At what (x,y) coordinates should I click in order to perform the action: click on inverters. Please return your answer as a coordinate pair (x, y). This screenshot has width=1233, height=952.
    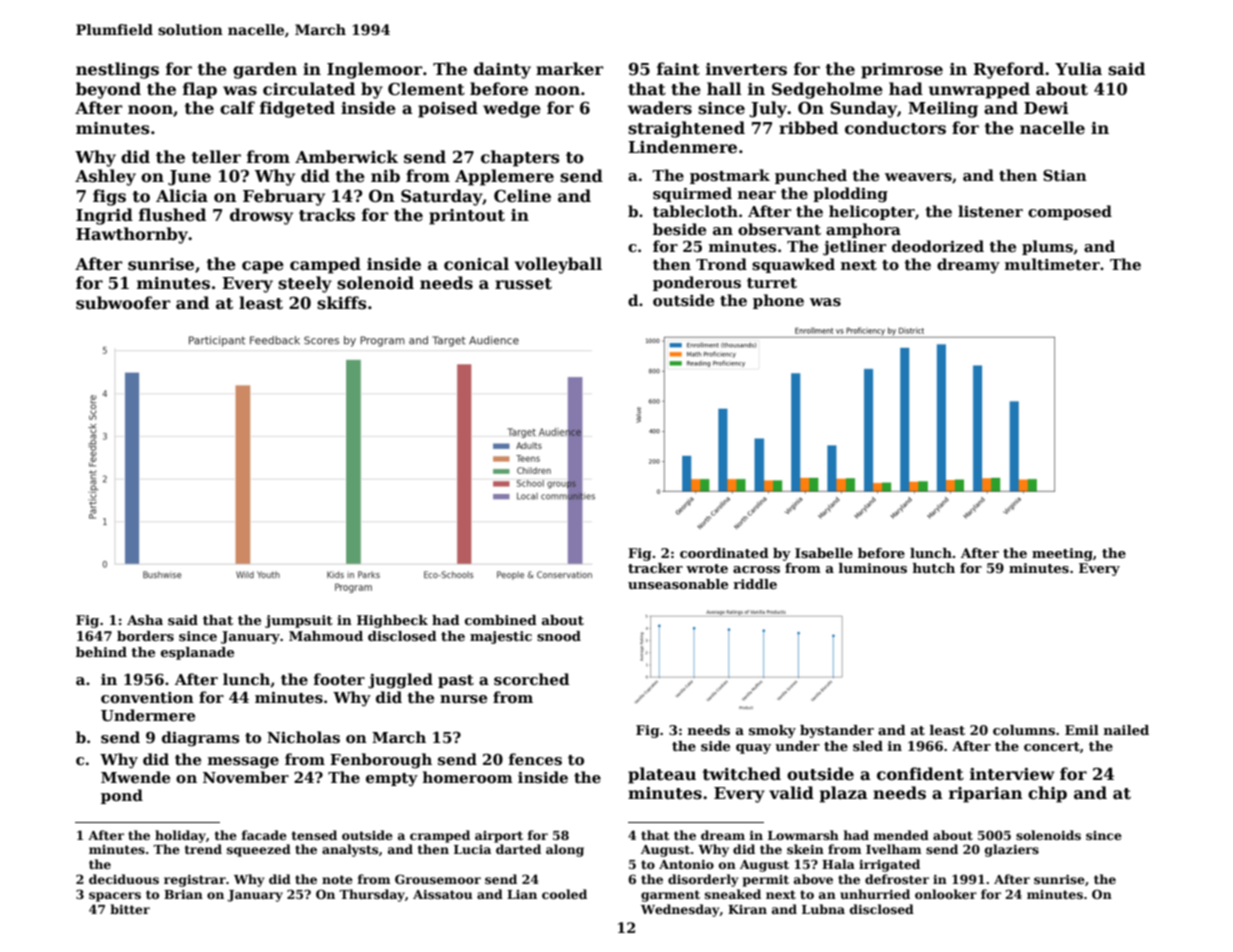
    Looking at the image, I should click on (746, 69).
